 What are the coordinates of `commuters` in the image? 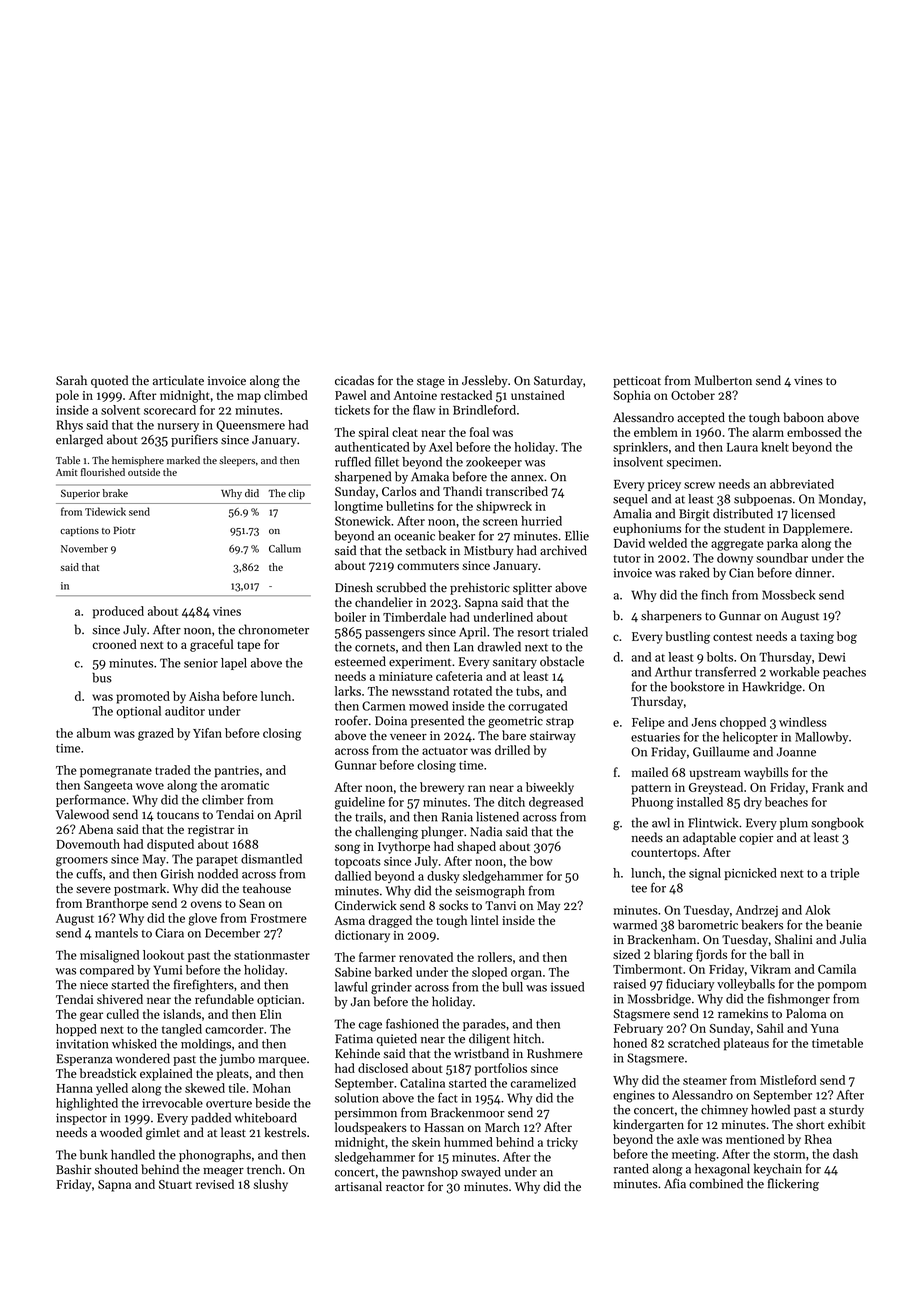 It's located at (428, 566).
